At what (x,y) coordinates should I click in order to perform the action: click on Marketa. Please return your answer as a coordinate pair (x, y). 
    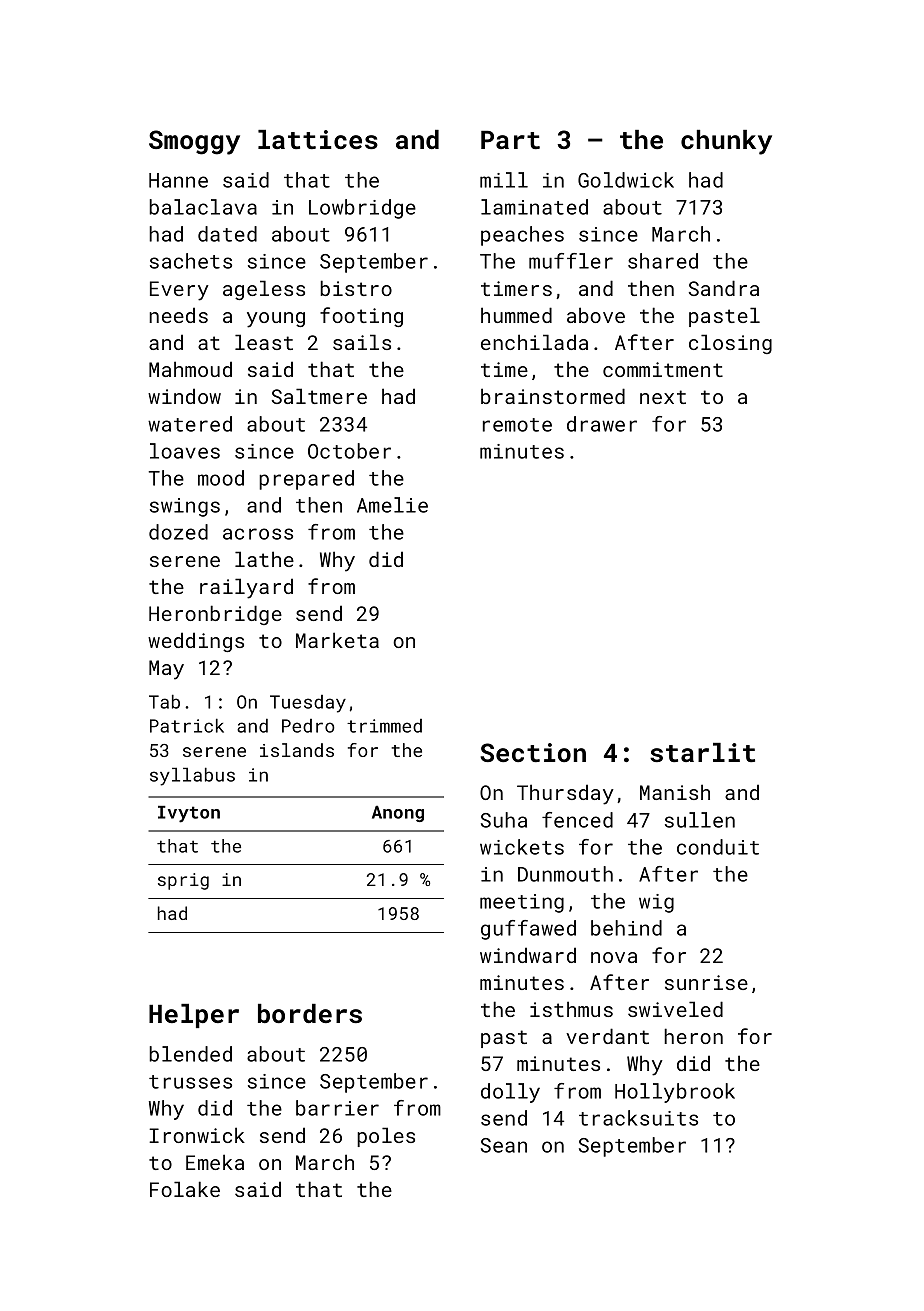
    Looking at the image, I should click on (337, 640).
